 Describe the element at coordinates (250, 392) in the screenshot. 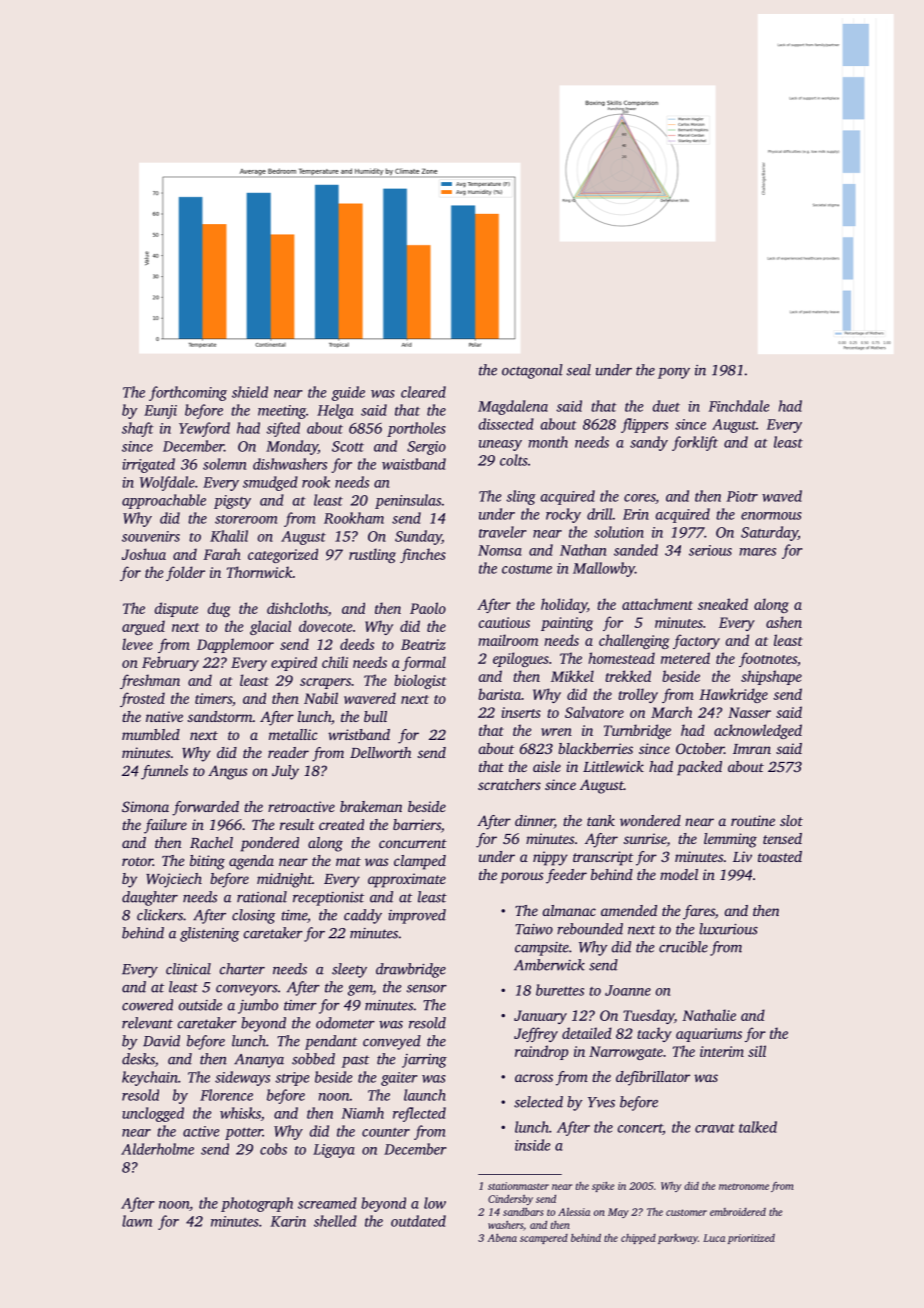

I see `shield` at that location.
